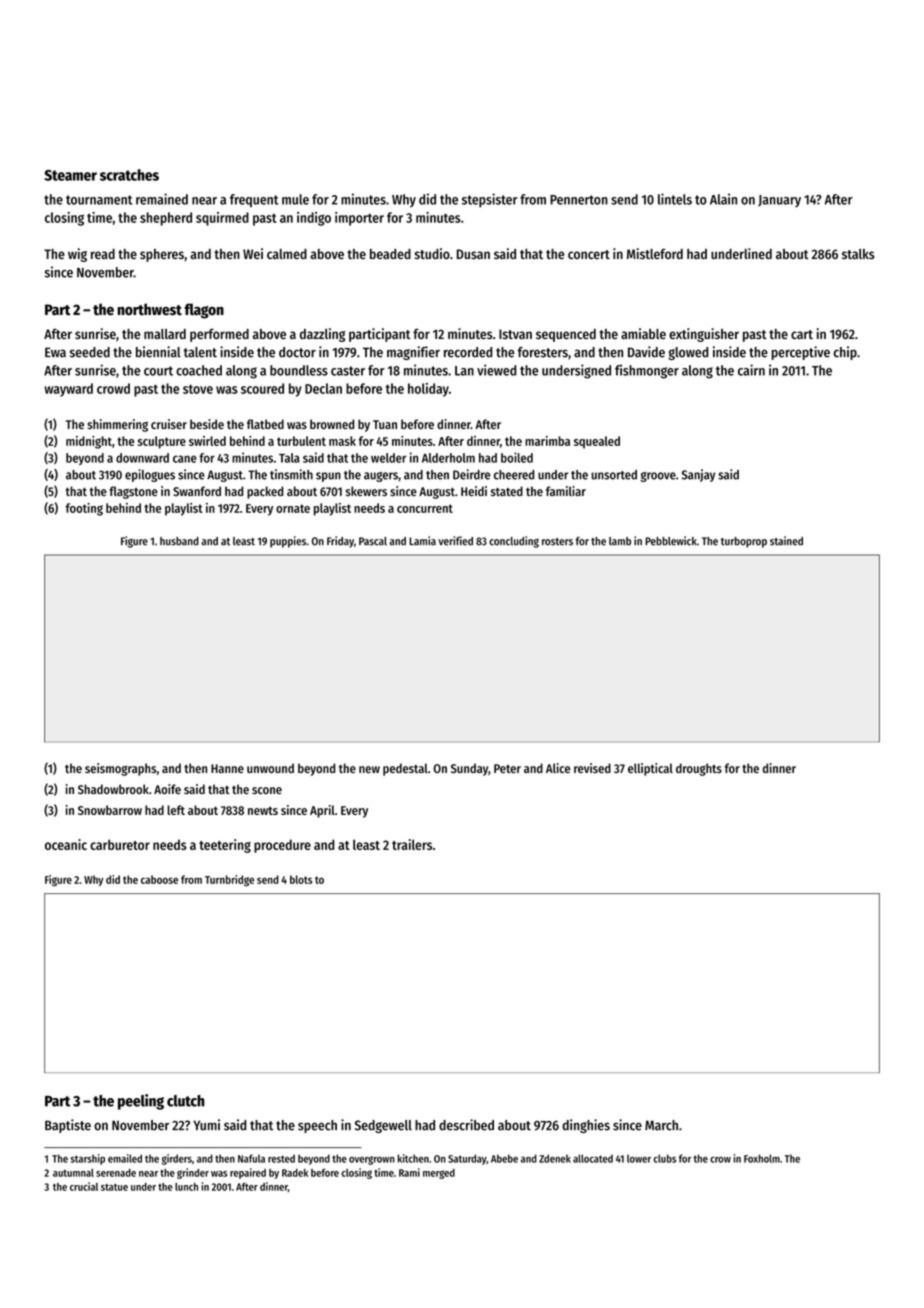 The image size is (924, 1308). What do you see at coordinates (723, 199) in the screenshot?
I see `Alain` at bounding box center [723, 199].
